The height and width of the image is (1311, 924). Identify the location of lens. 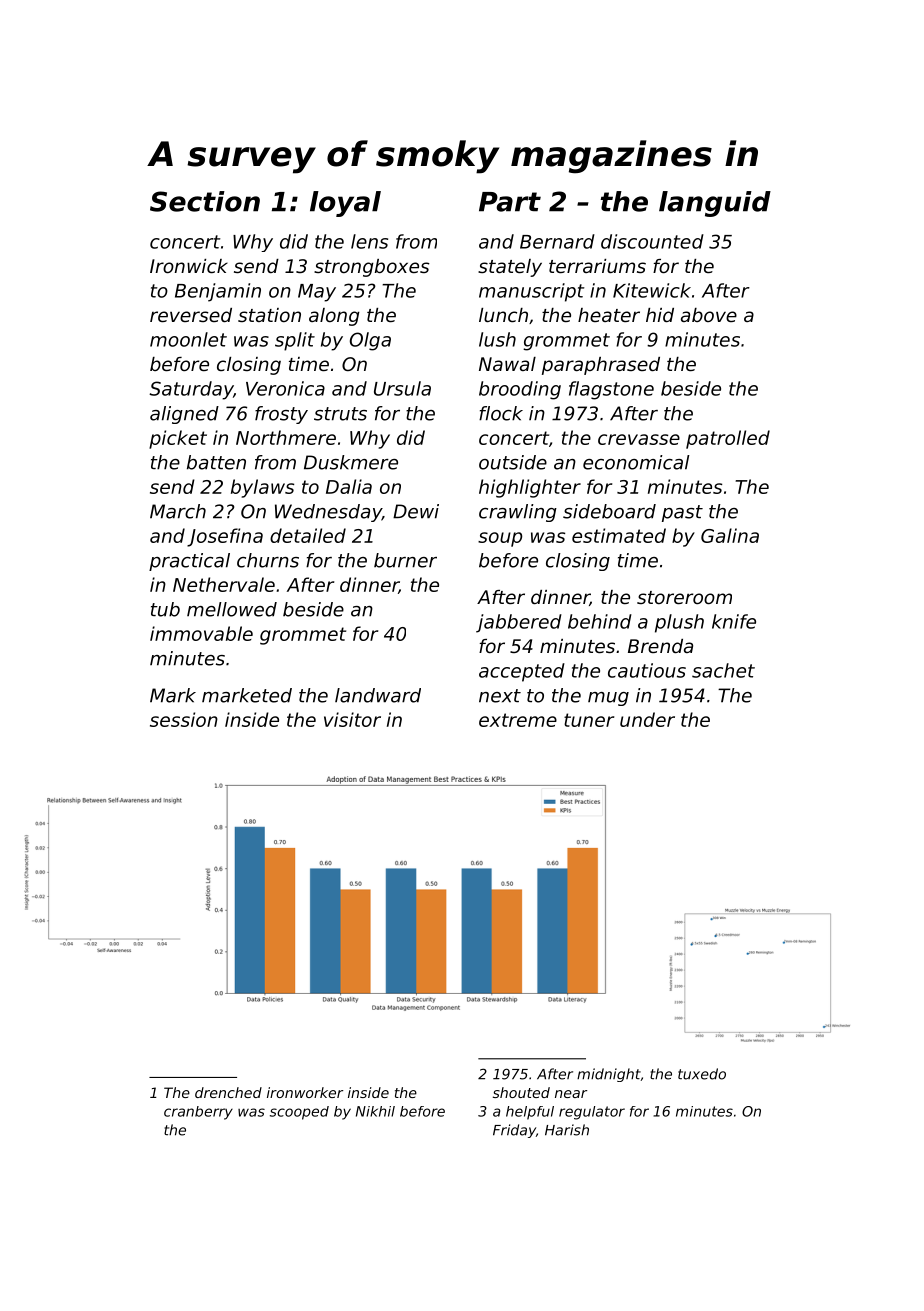
(369, 241).
